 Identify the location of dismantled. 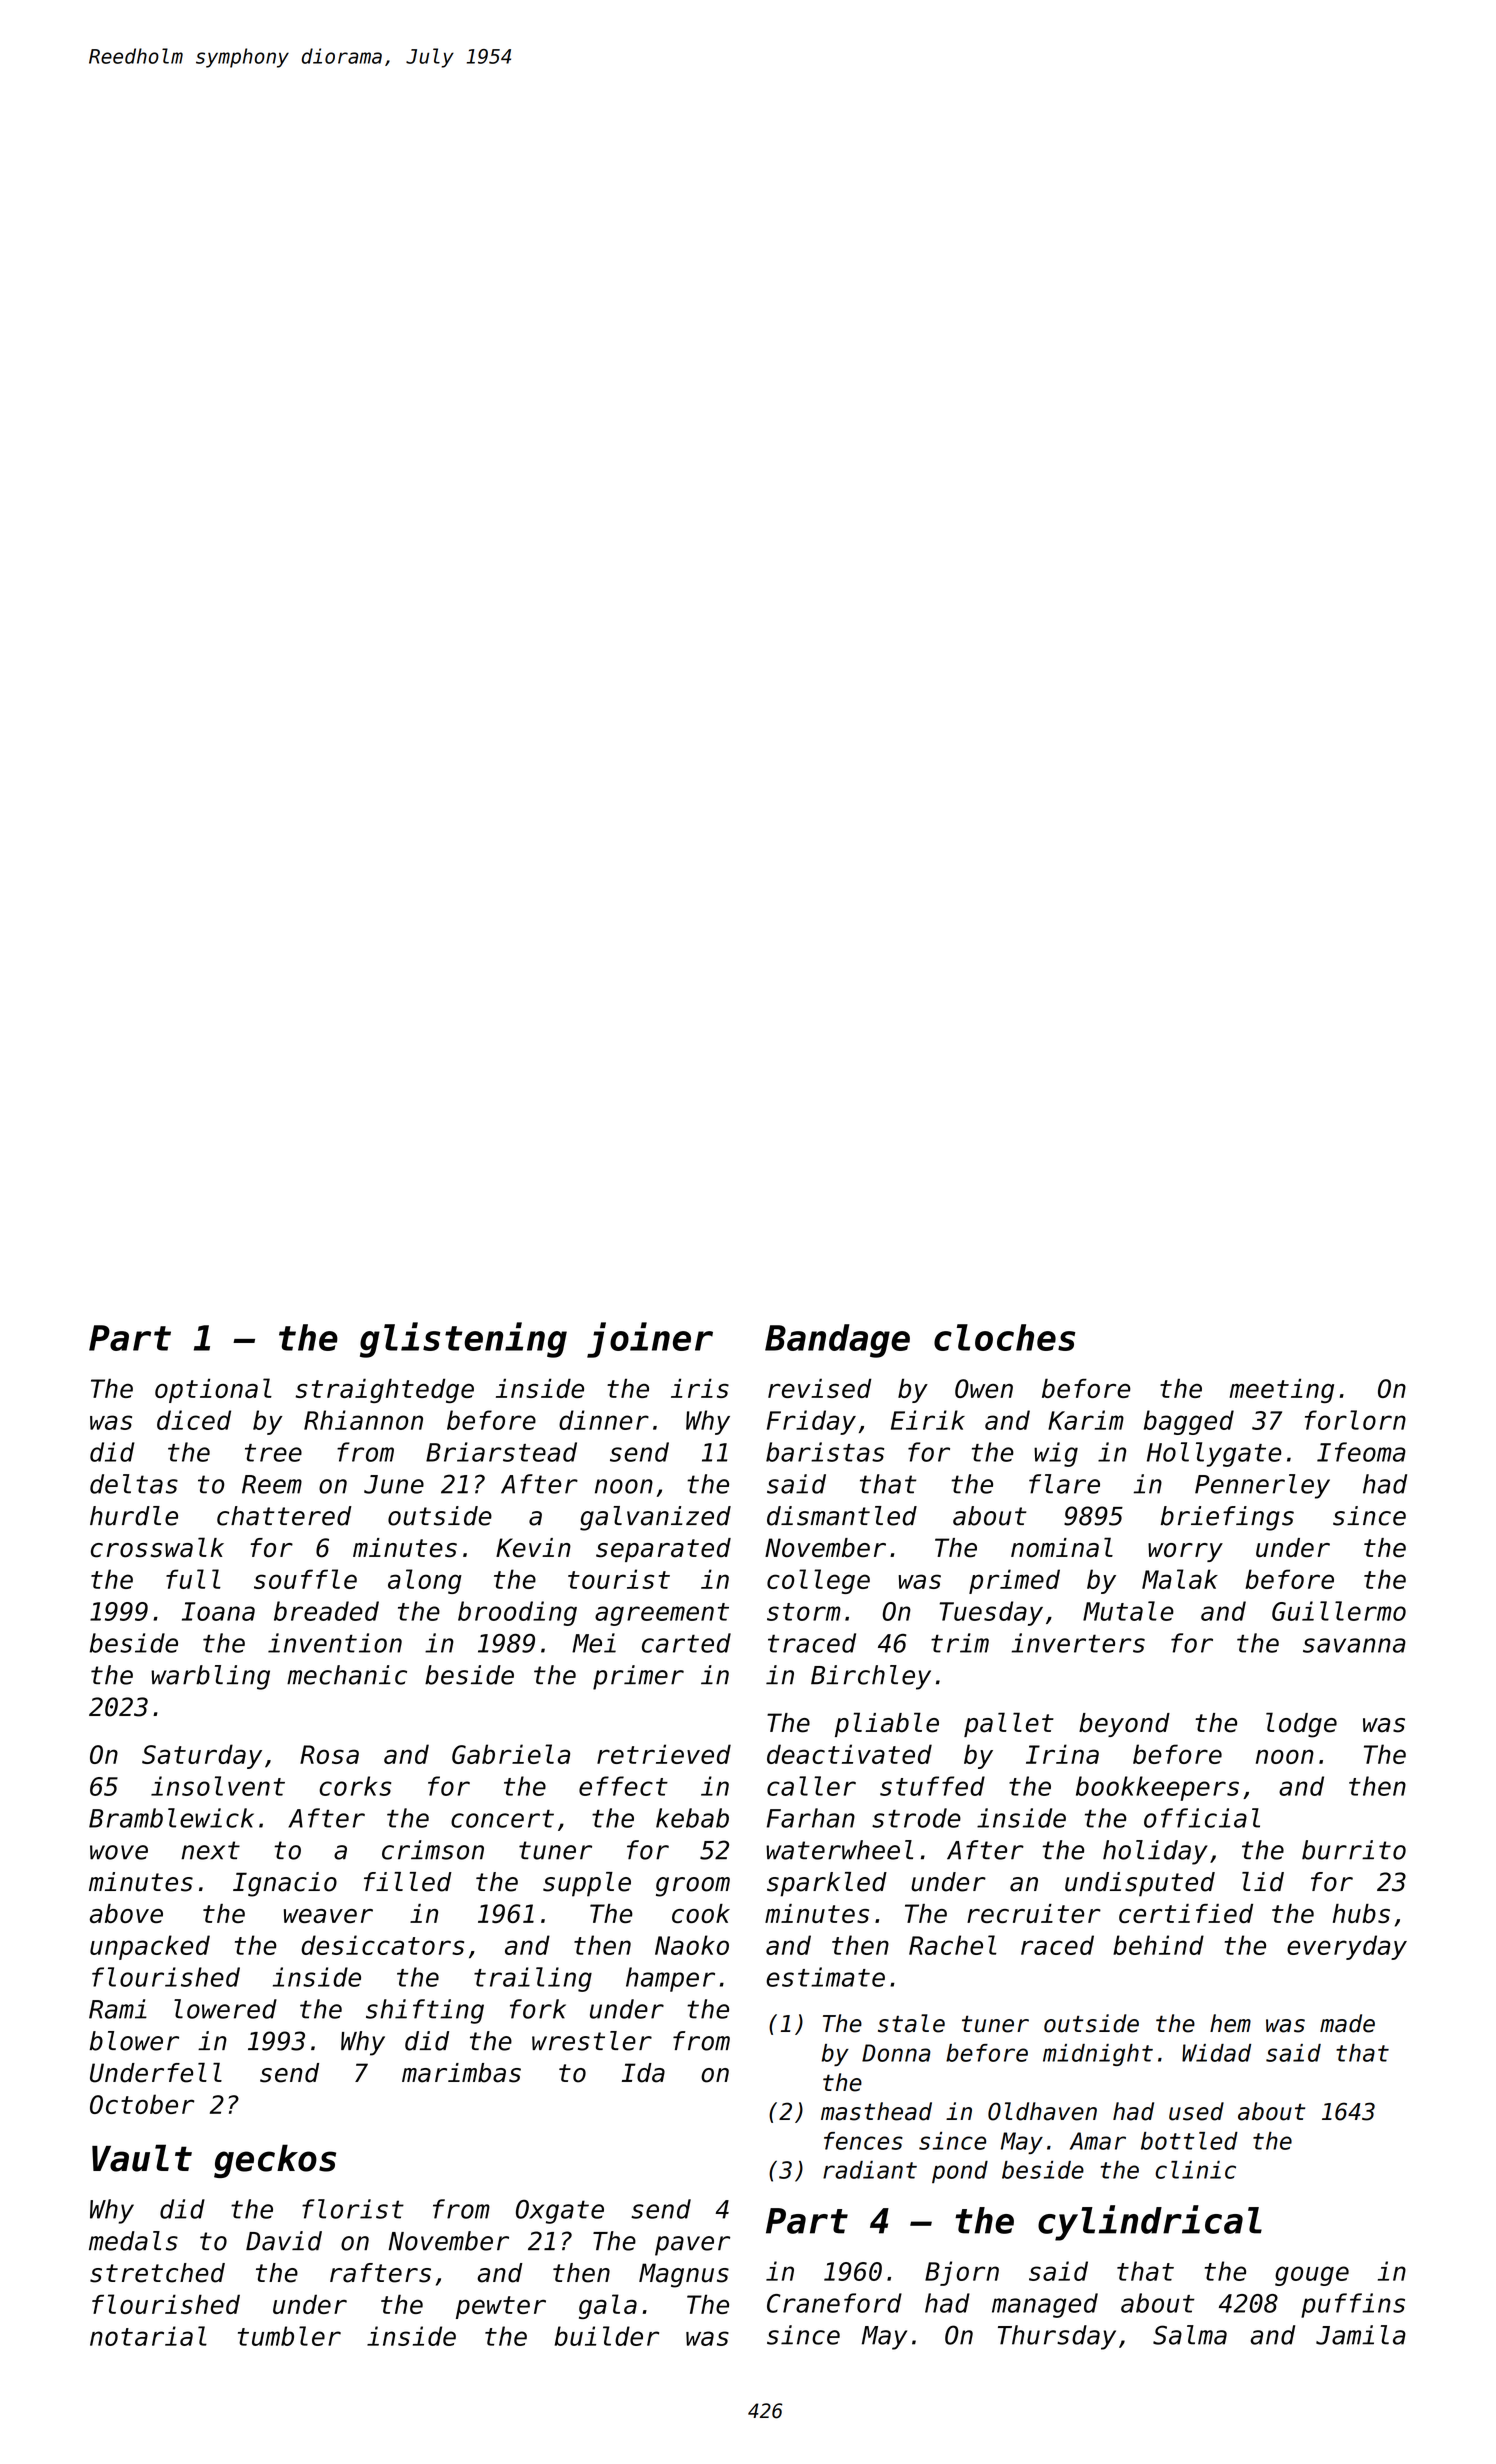
(842, 1516).
